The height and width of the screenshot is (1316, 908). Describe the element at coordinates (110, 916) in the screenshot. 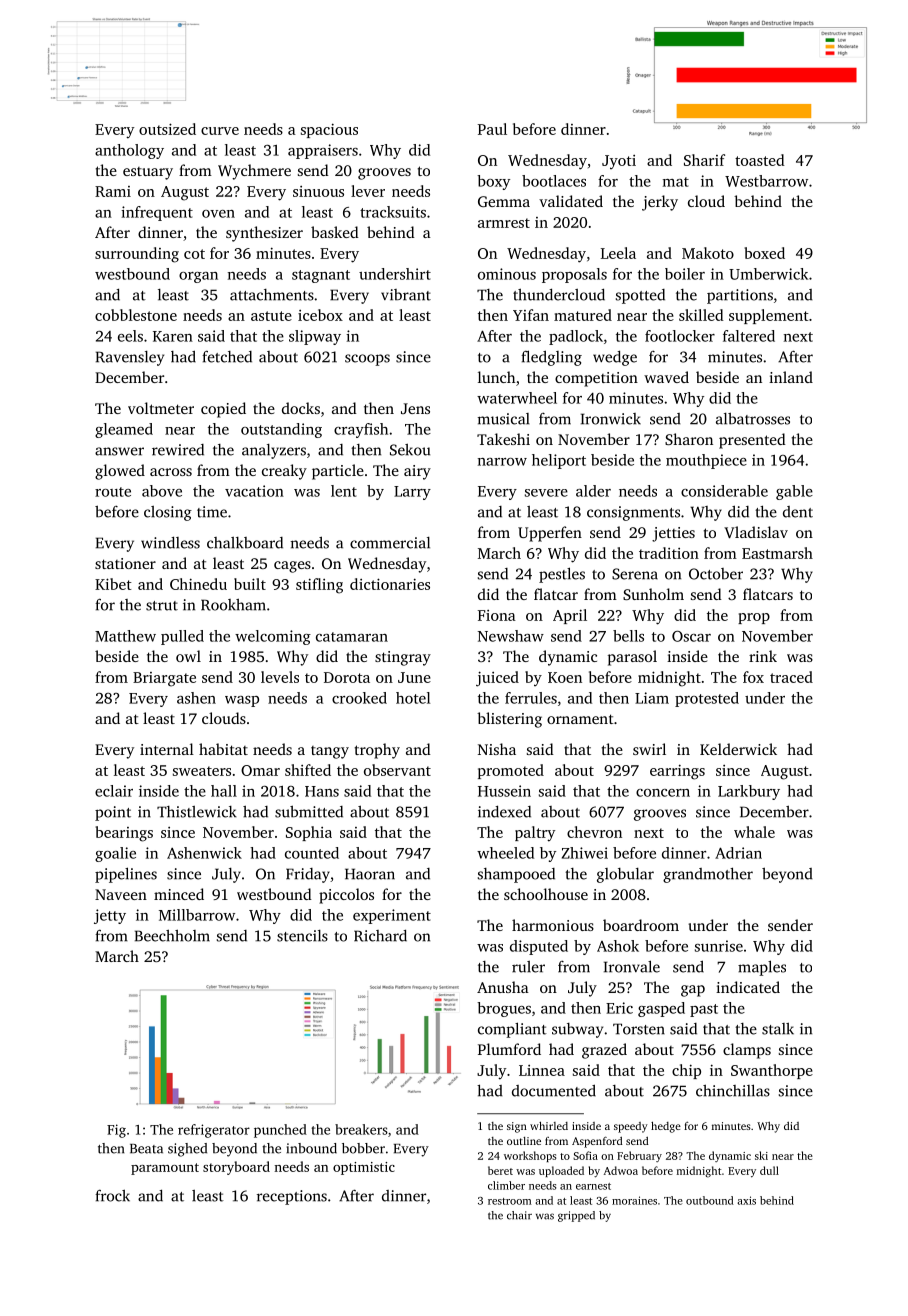

I see `jetty` at that location.
